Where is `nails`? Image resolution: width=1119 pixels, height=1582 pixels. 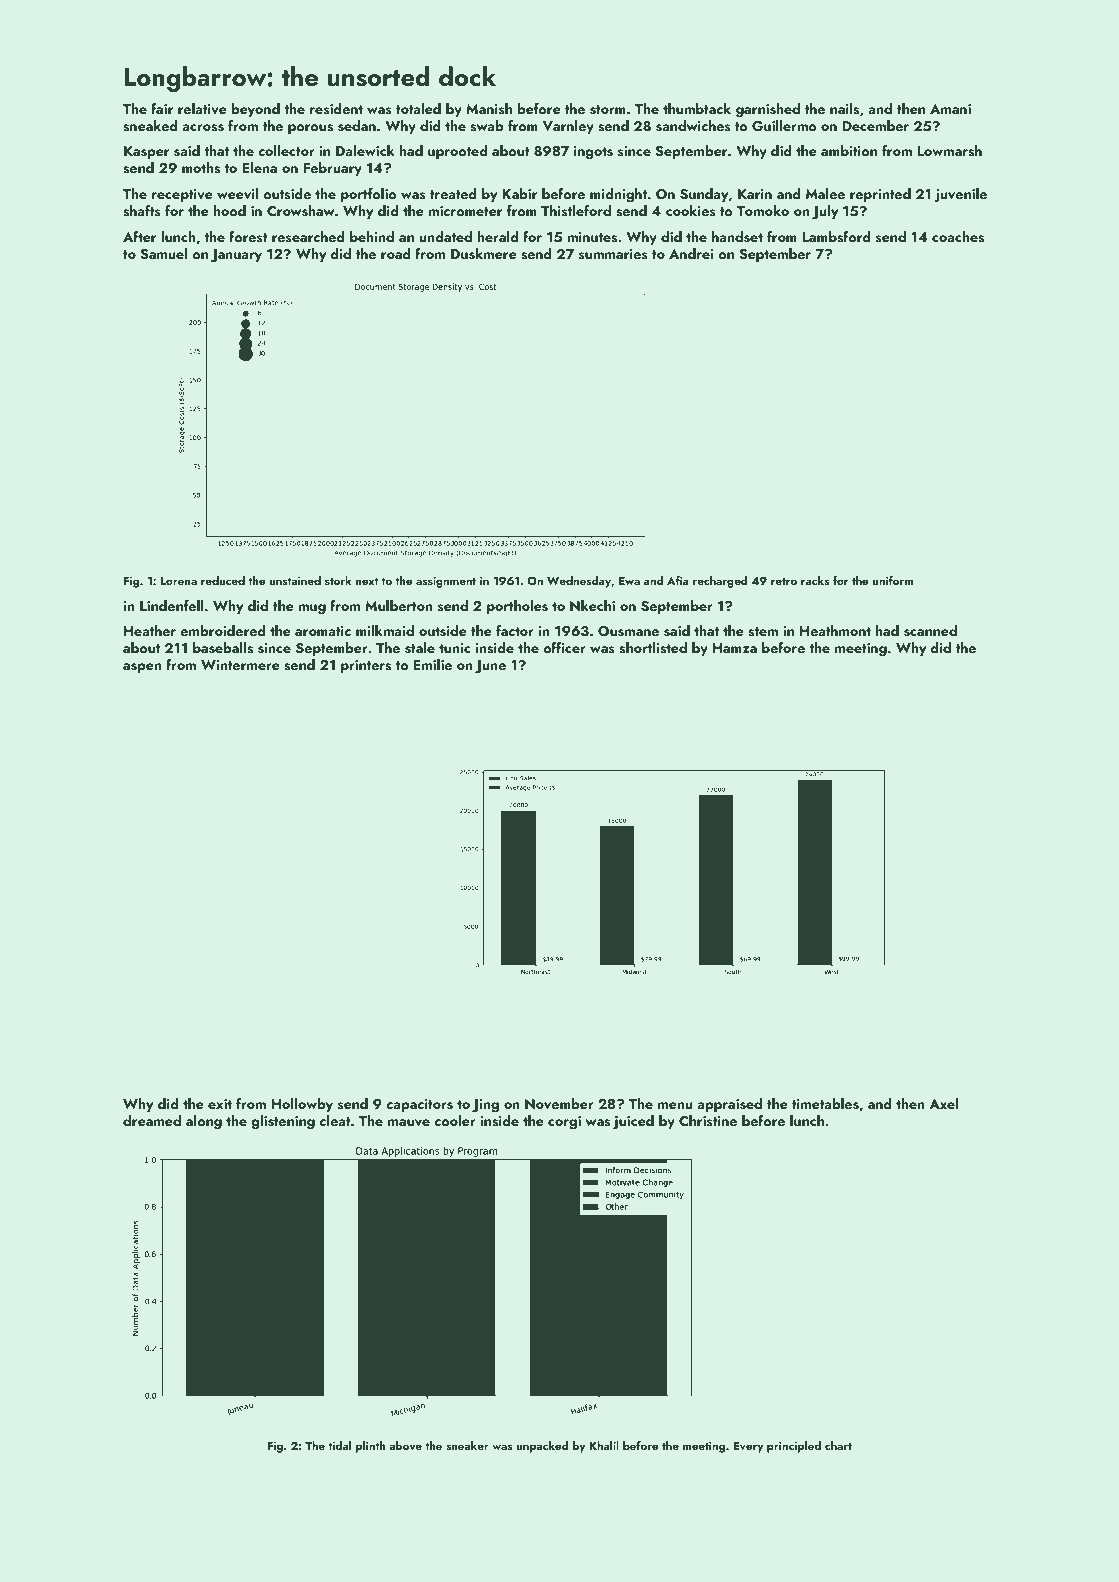 nails is located at coordinates (844, 109).
